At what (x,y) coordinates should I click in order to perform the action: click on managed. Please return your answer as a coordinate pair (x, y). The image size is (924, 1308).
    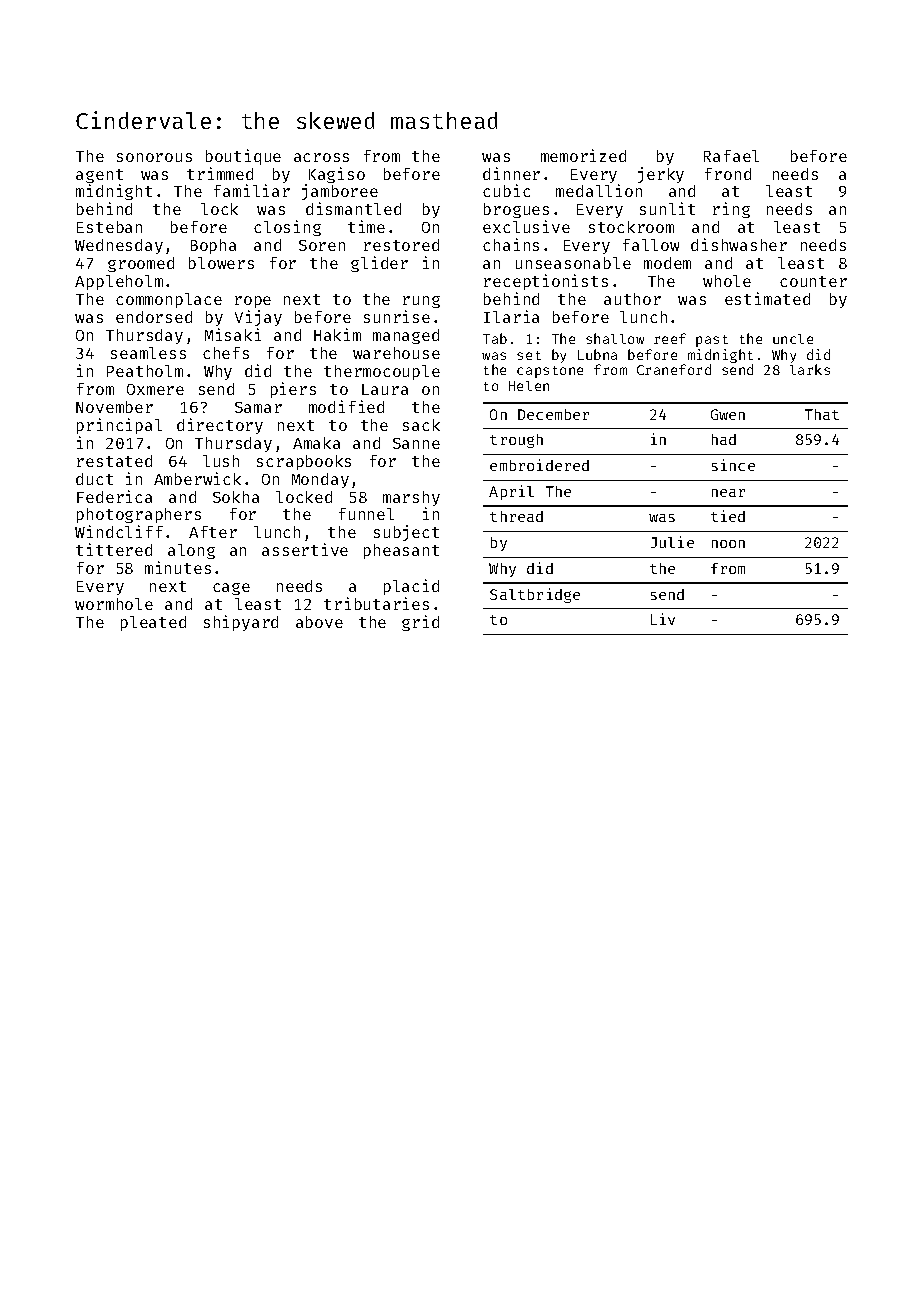
    Looking at the image, I should click on (406, 336).
